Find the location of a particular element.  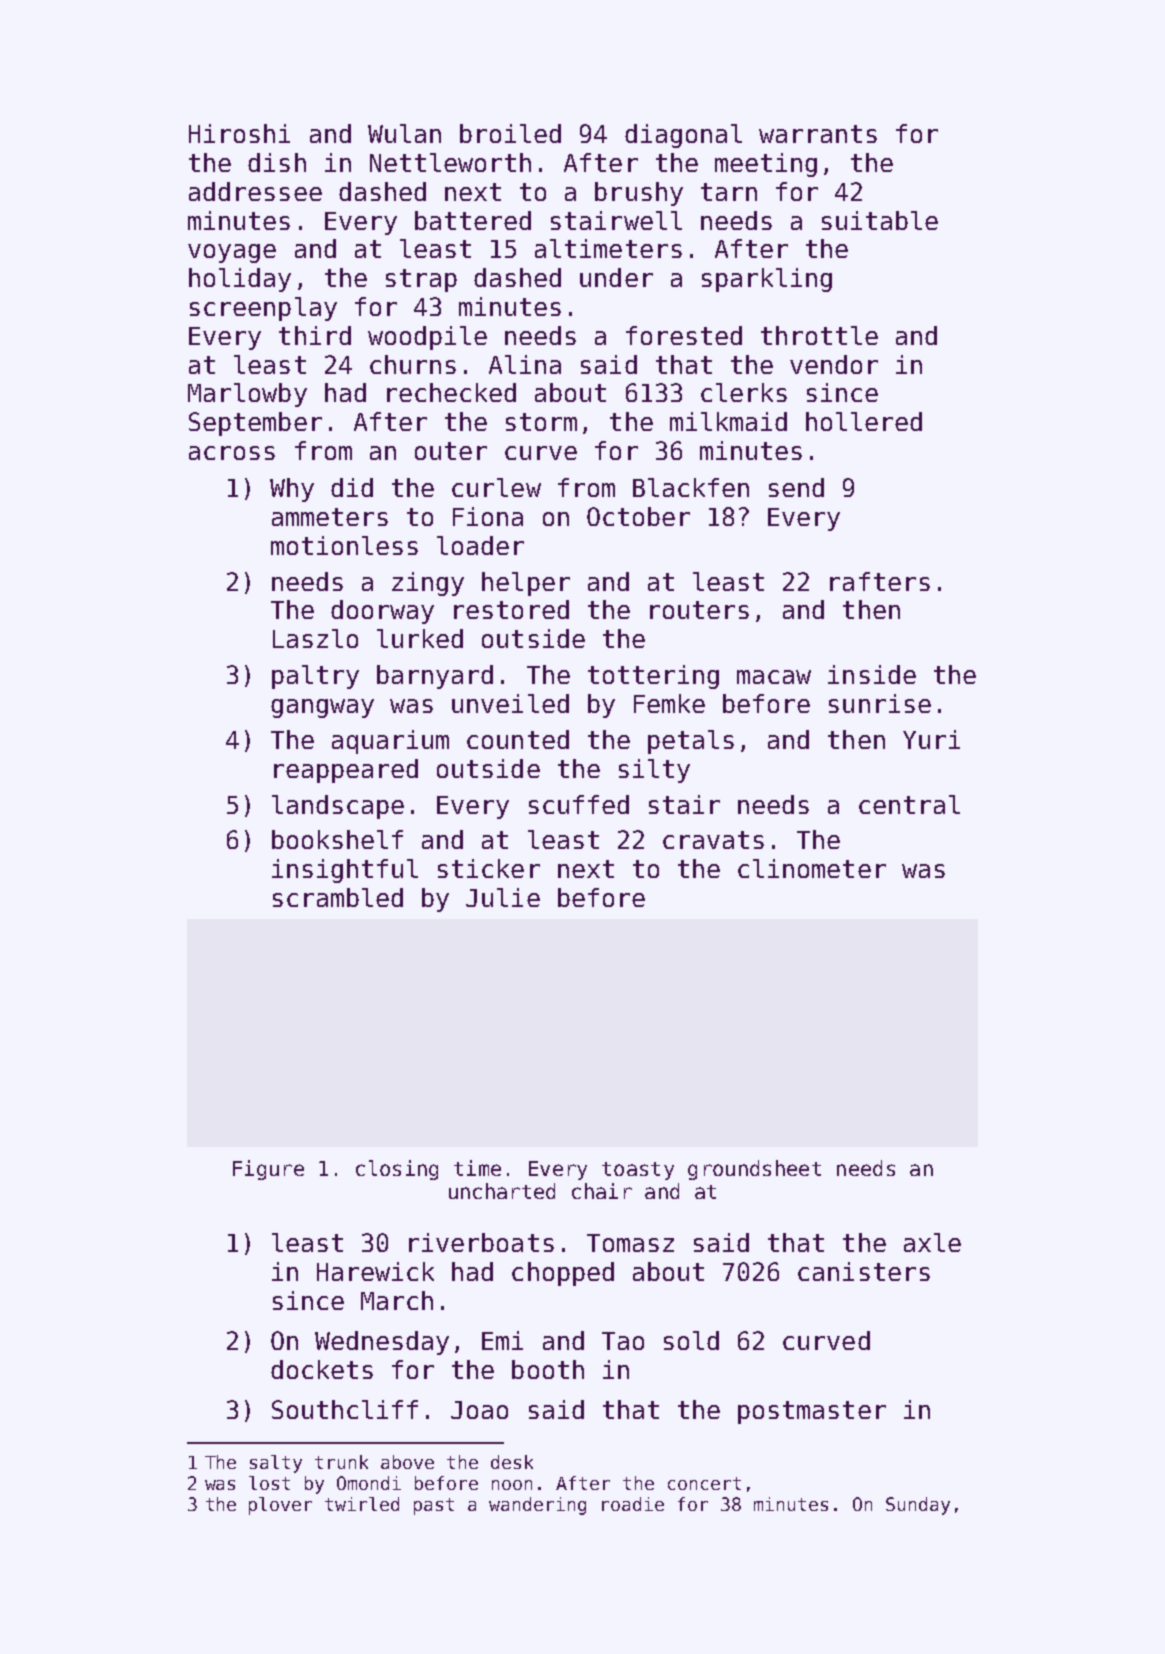

diagonal is located at coordinates (683, 136).
